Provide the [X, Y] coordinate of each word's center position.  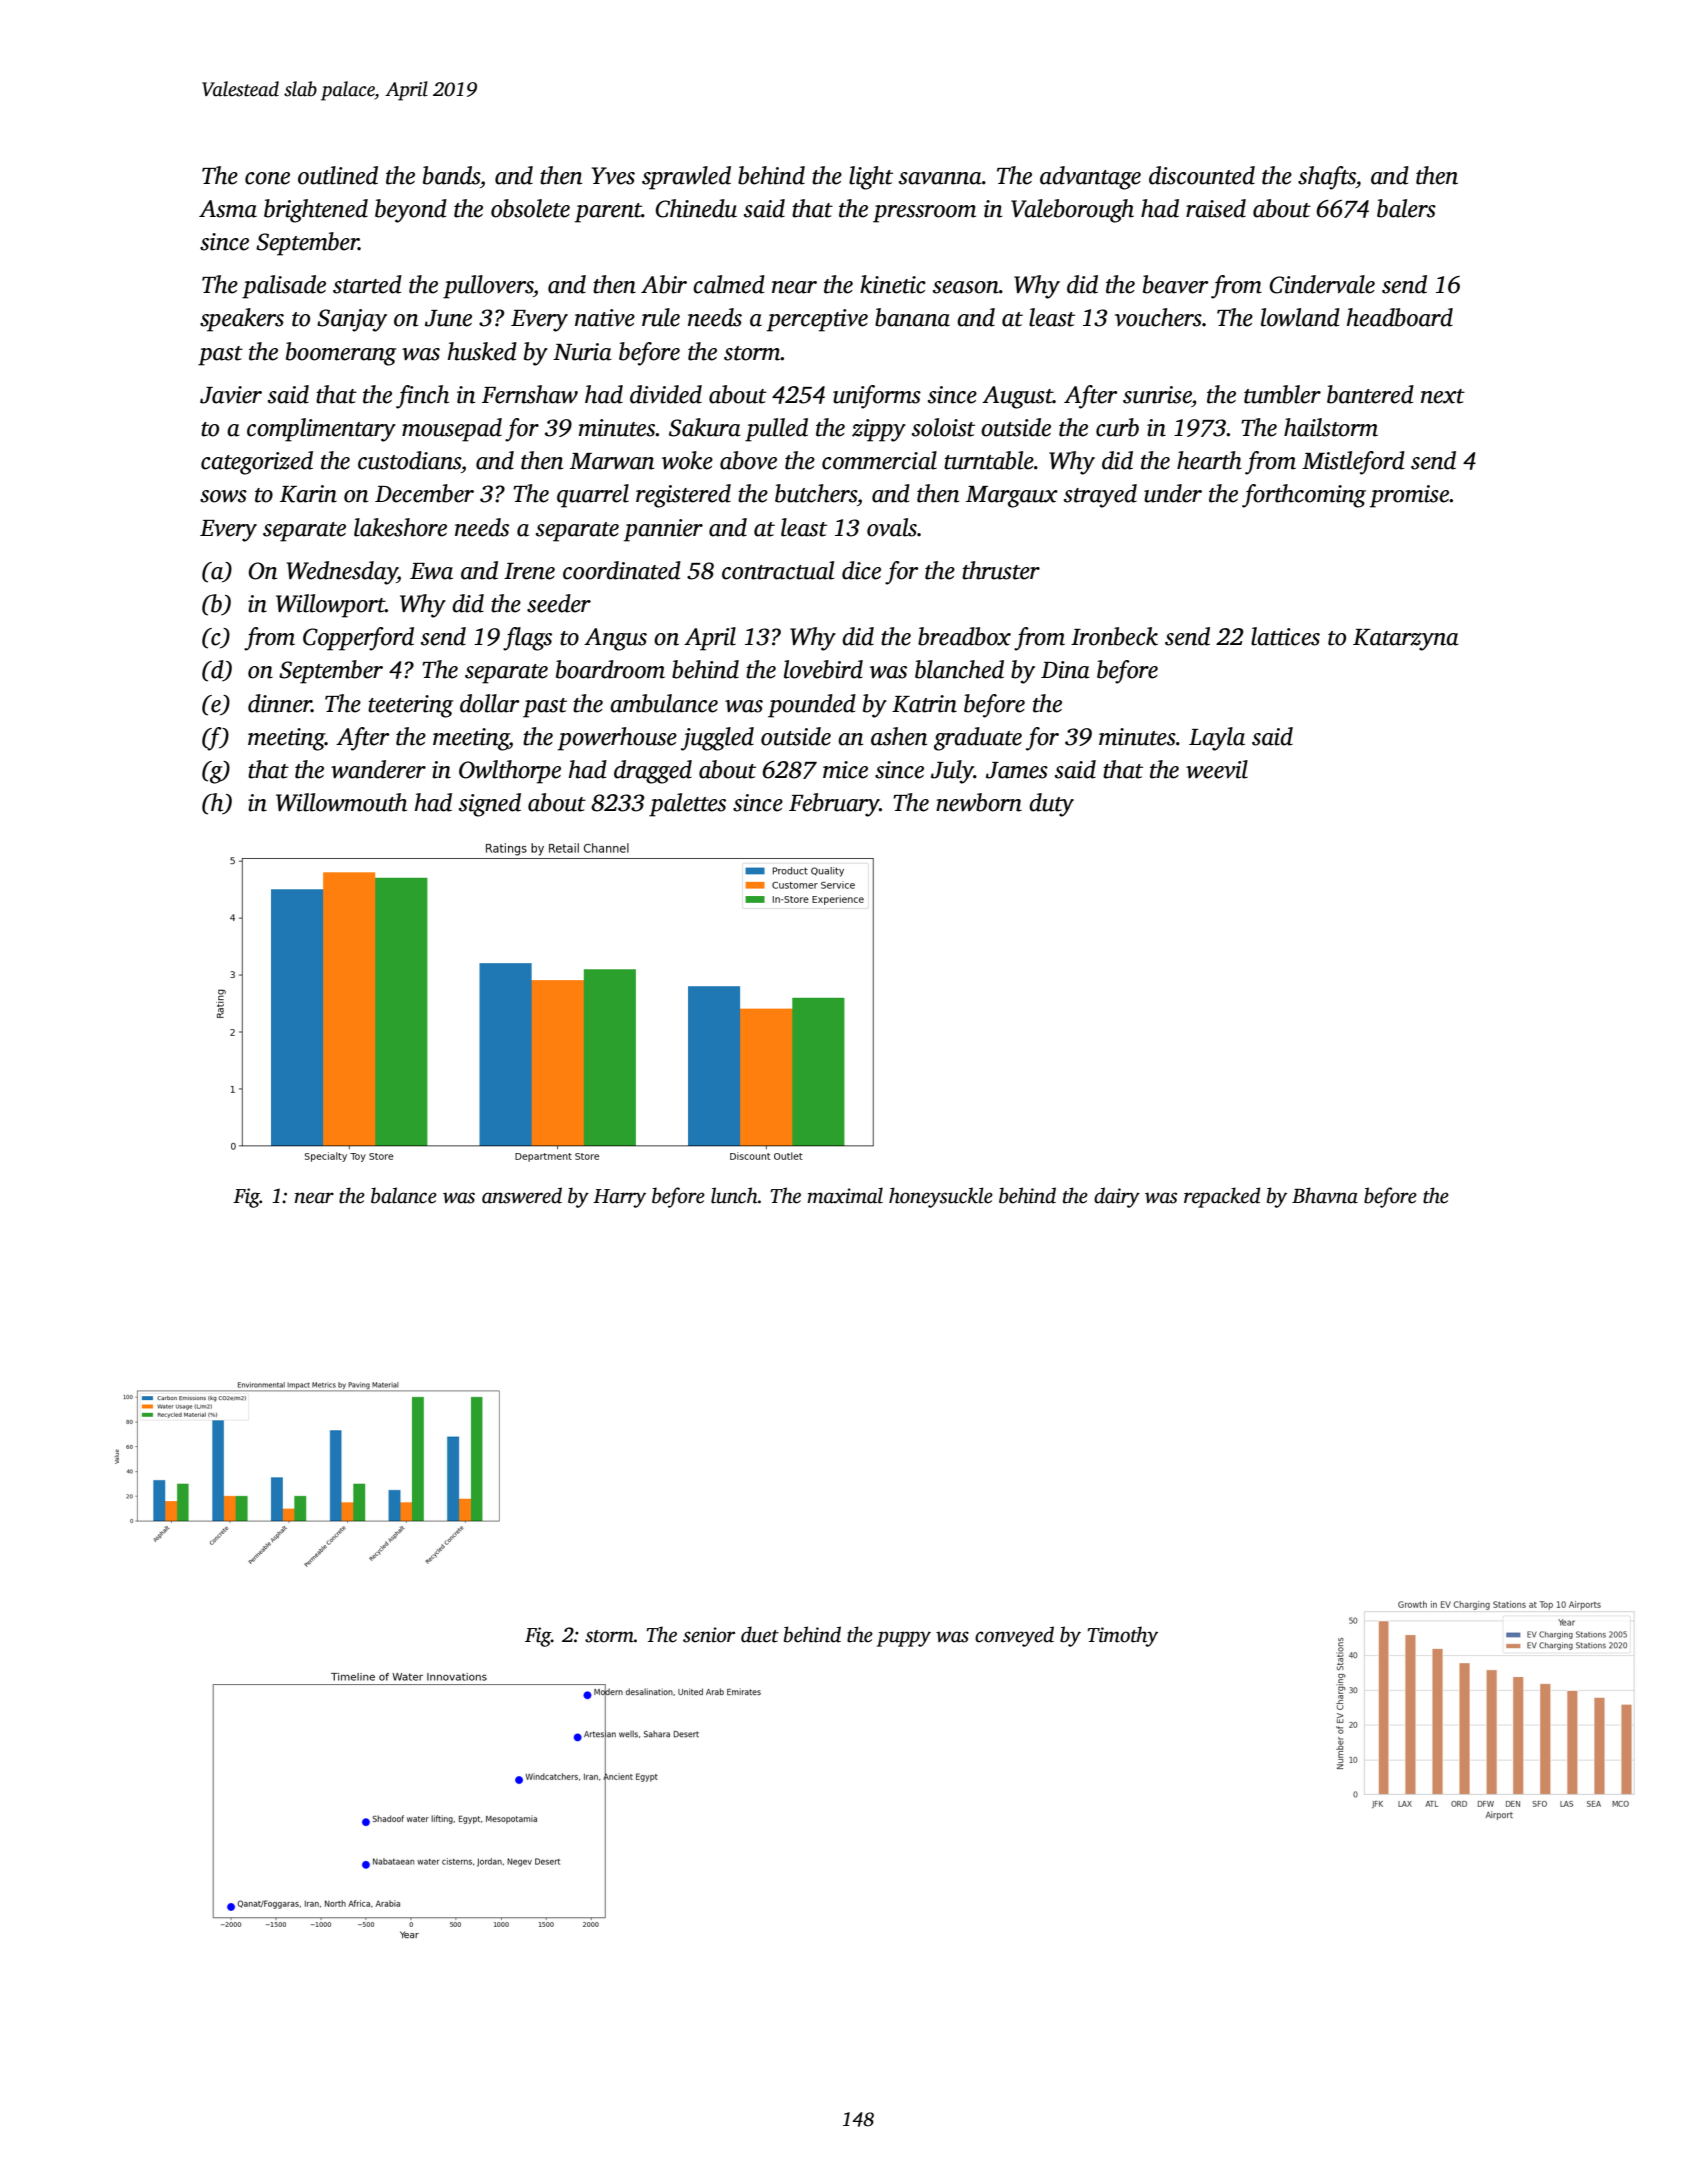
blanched [959, 669]
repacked [1222, 1197]
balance [404, 1195]
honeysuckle [941, 1197]
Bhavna [1325, 1195]
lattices [1285, 636]
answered [522, 1195]
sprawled [686, 178]
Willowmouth [341, 802]
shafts [1327, 178]
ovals [892, 527]
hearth [1209, 460]
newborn [979, 802]
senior [709, 1635]
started [367, 284]
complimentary [321, 430]
